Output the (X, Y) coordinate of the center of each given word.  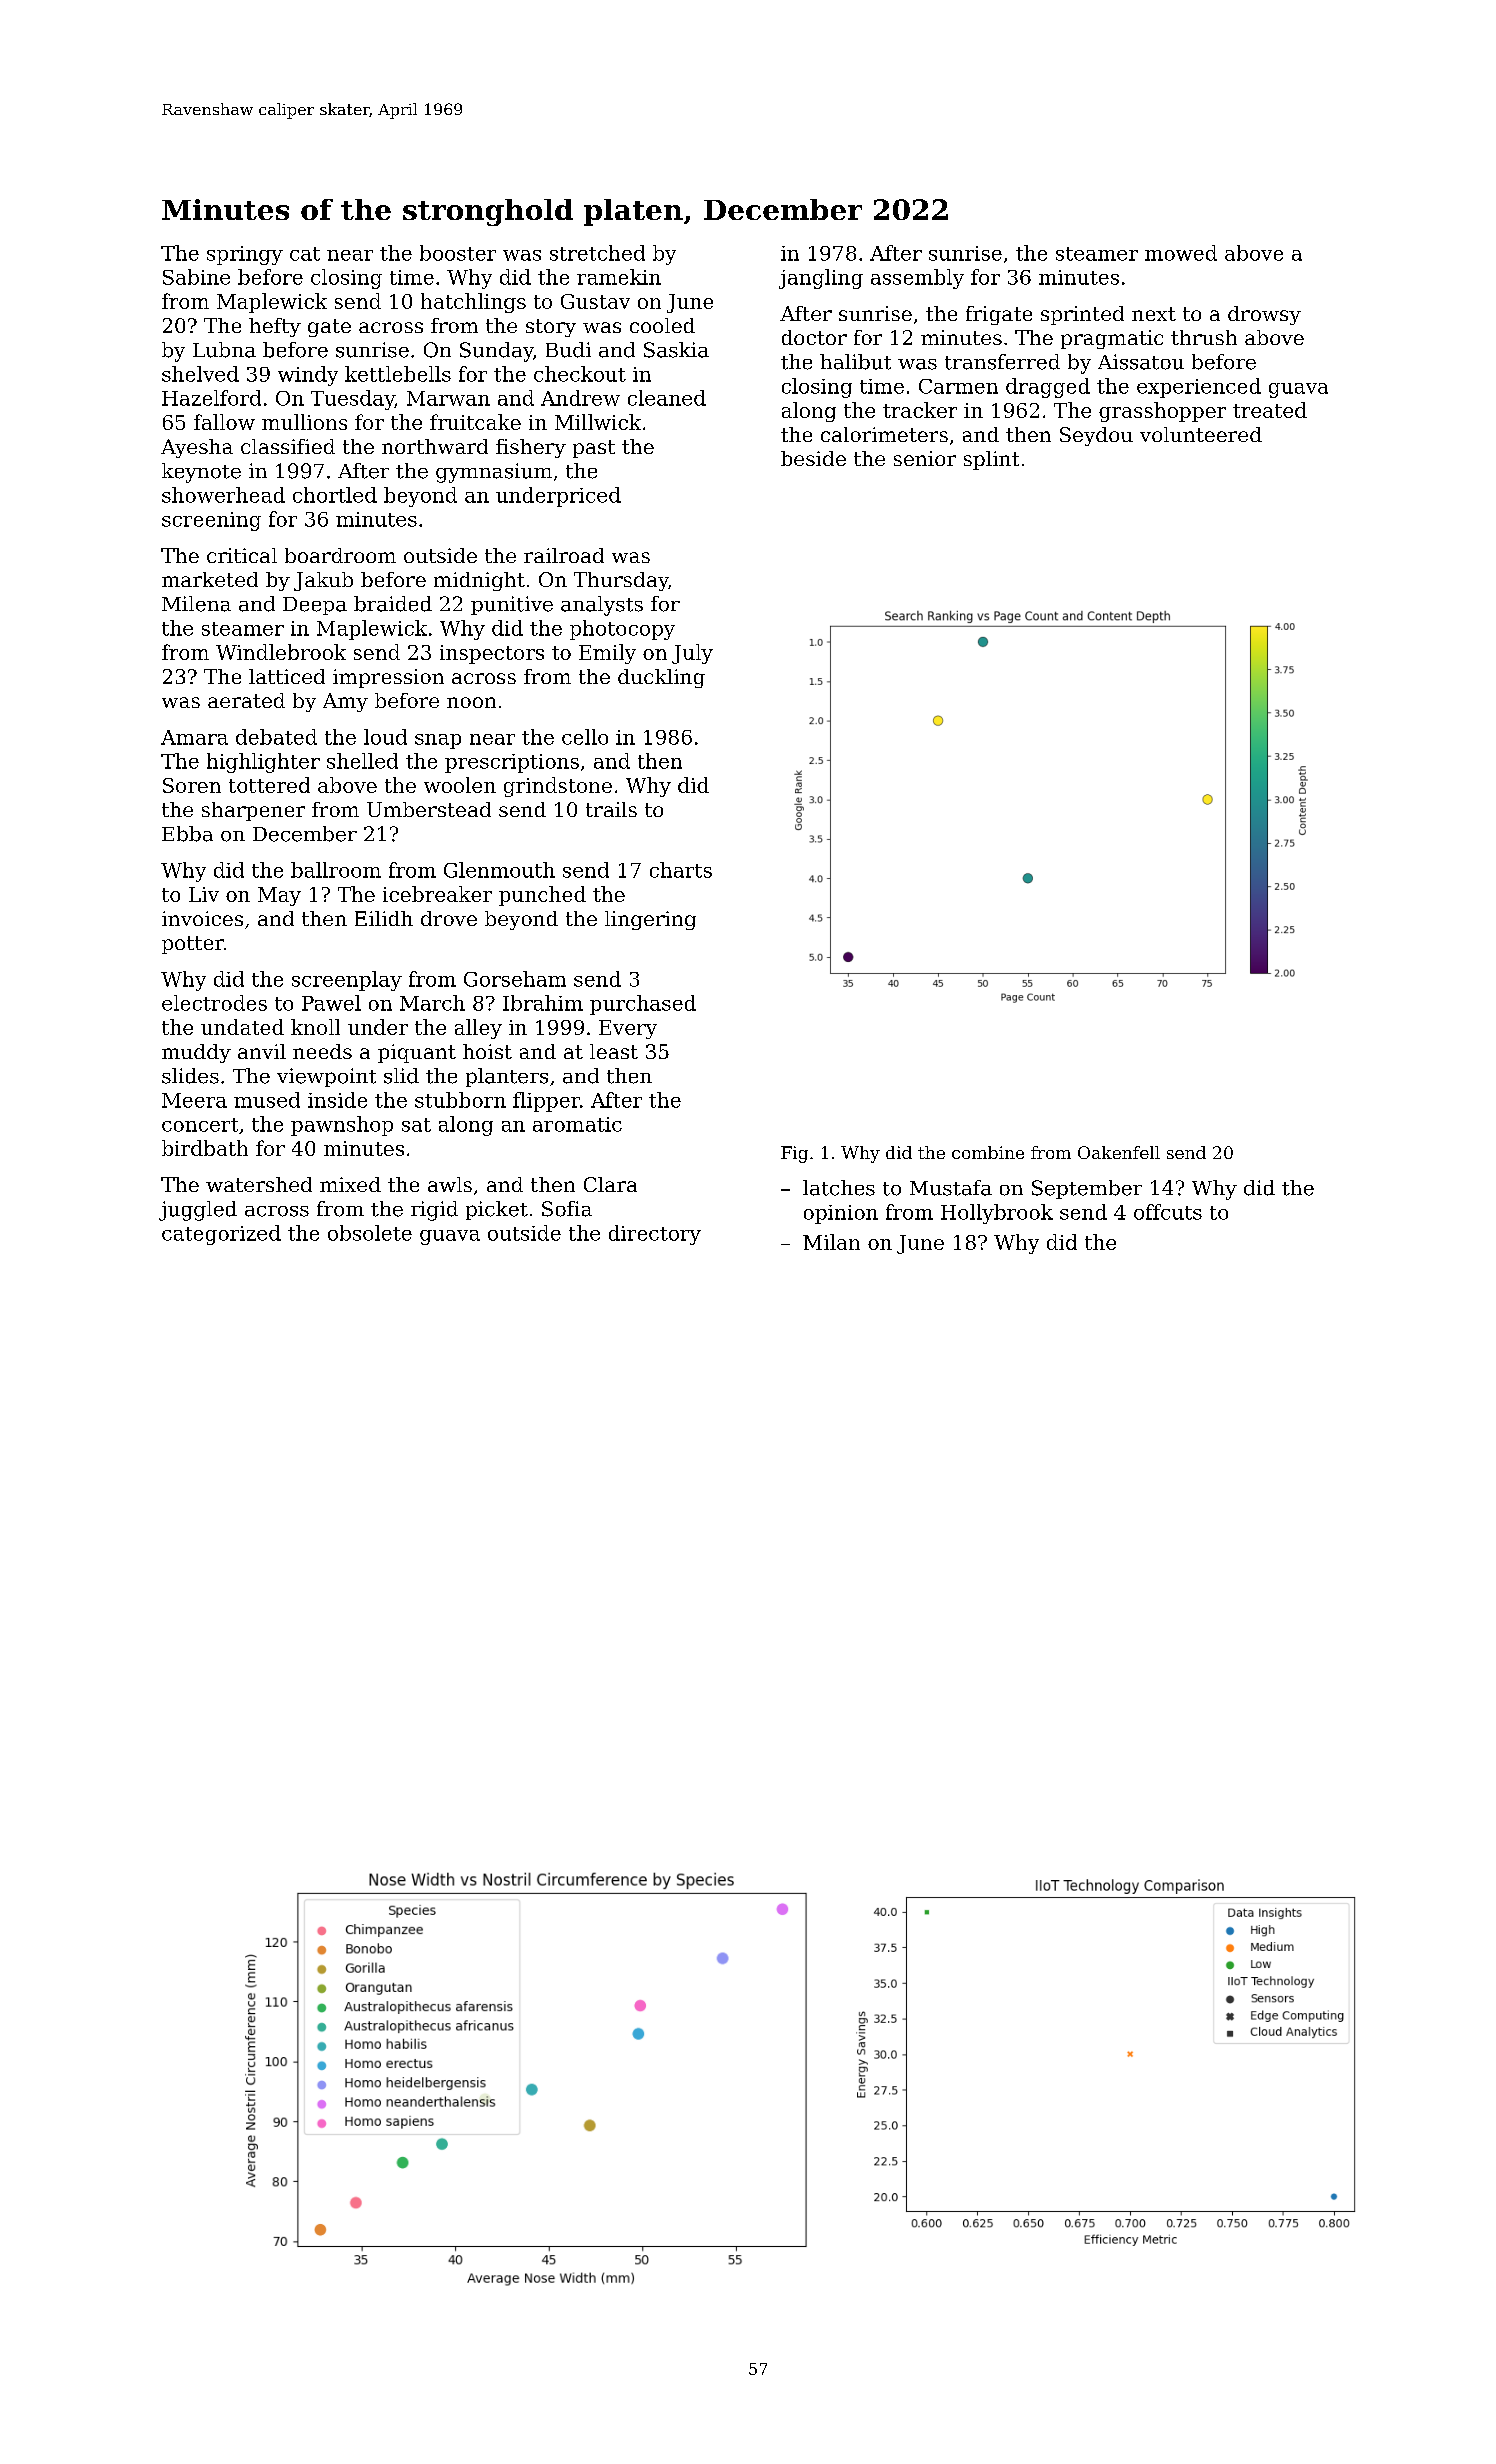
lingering (650, 920)
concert (200, 1125)
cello (585, 737)
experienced (1199, 388)
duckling (661, 678)
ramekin (619, 277)
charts (681, 870)
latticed (287, 676)
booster (458, 253)
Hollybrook (997, 1214)
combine (988, 1152)
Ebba (187, 834)
